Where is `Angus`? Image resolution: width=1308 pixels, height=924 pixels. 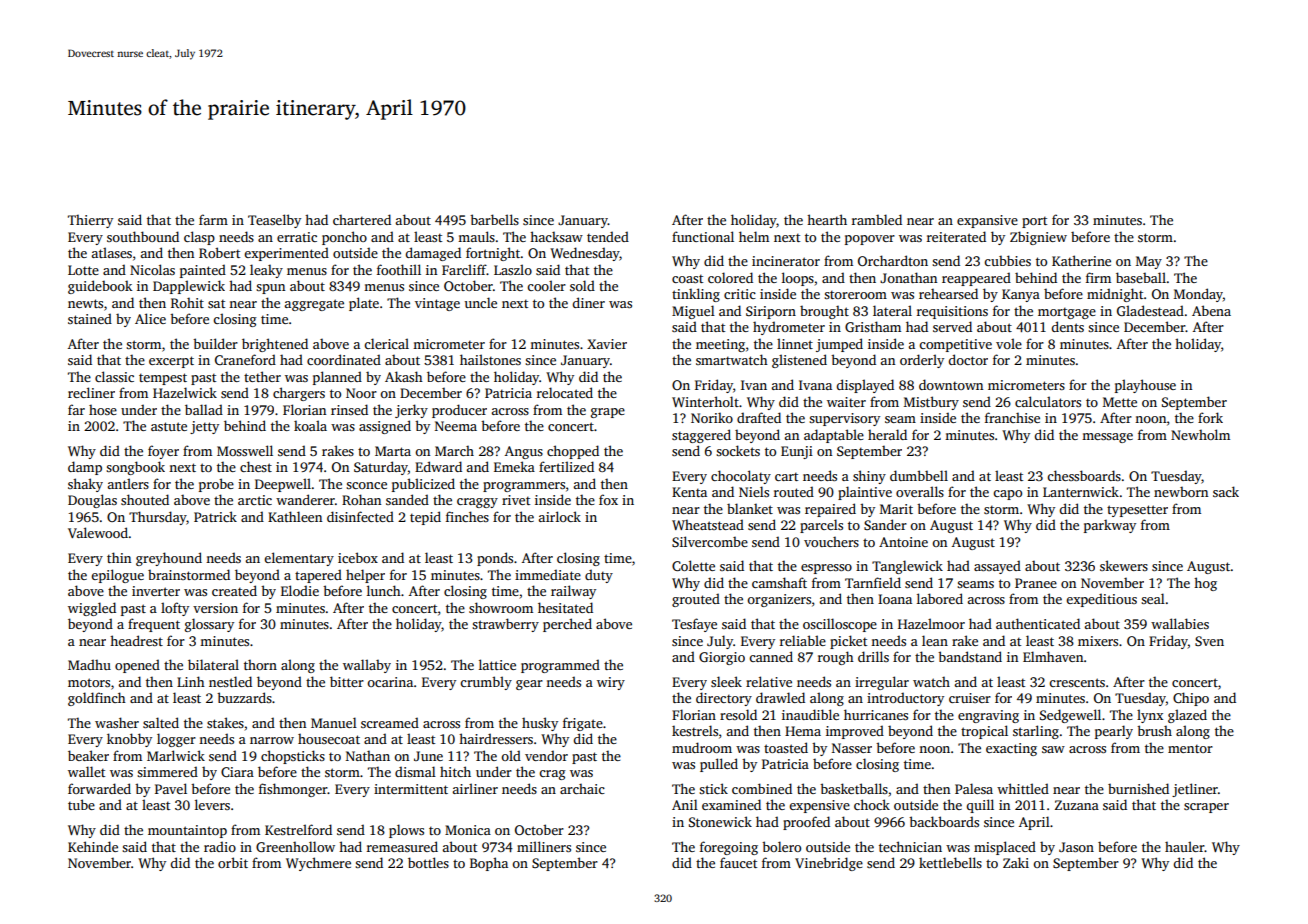
Angus is located at coordinates (524, 452).
